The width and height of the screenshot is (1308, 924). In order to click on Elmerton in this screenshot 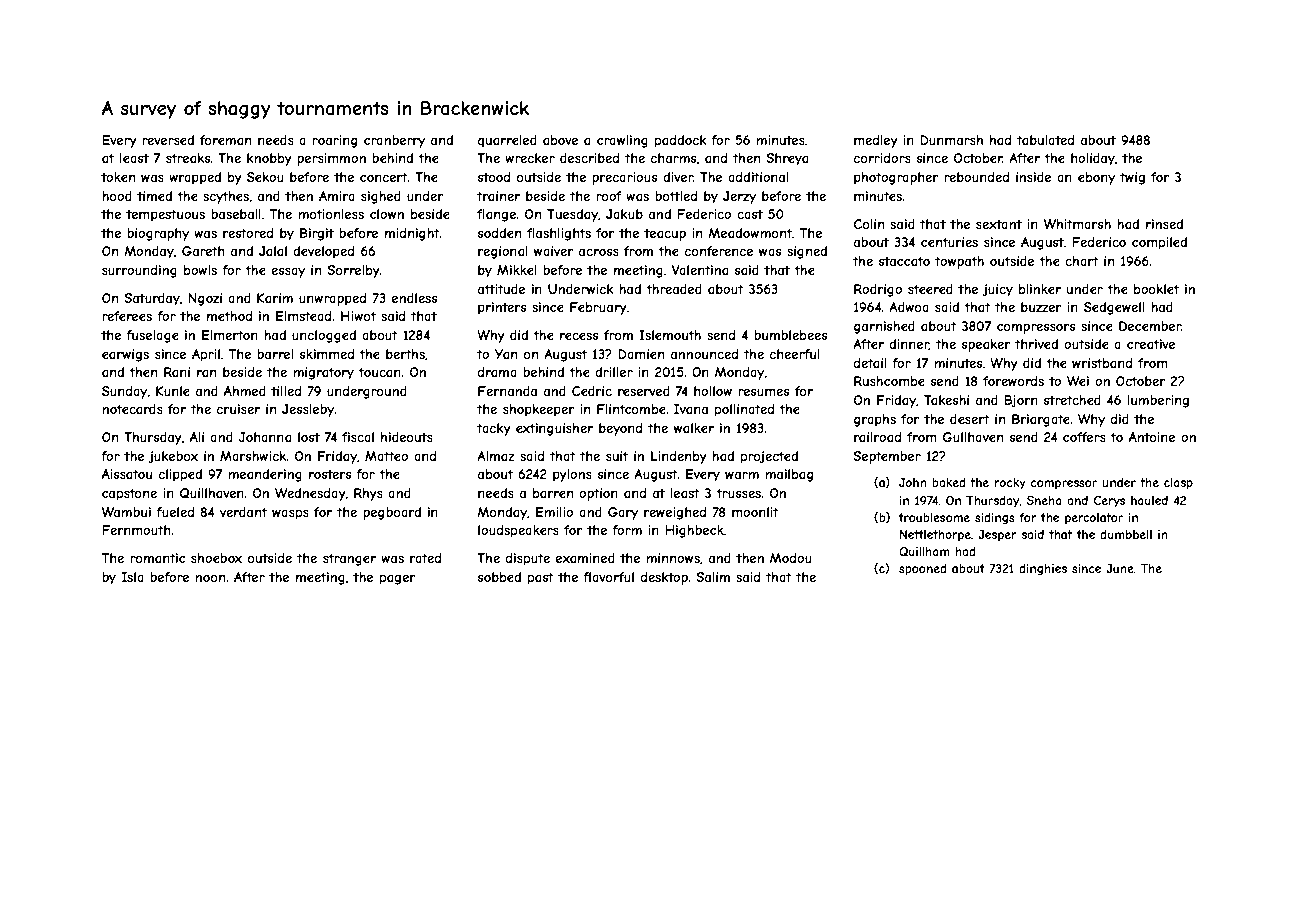, I will do `click(230, 335)`.
